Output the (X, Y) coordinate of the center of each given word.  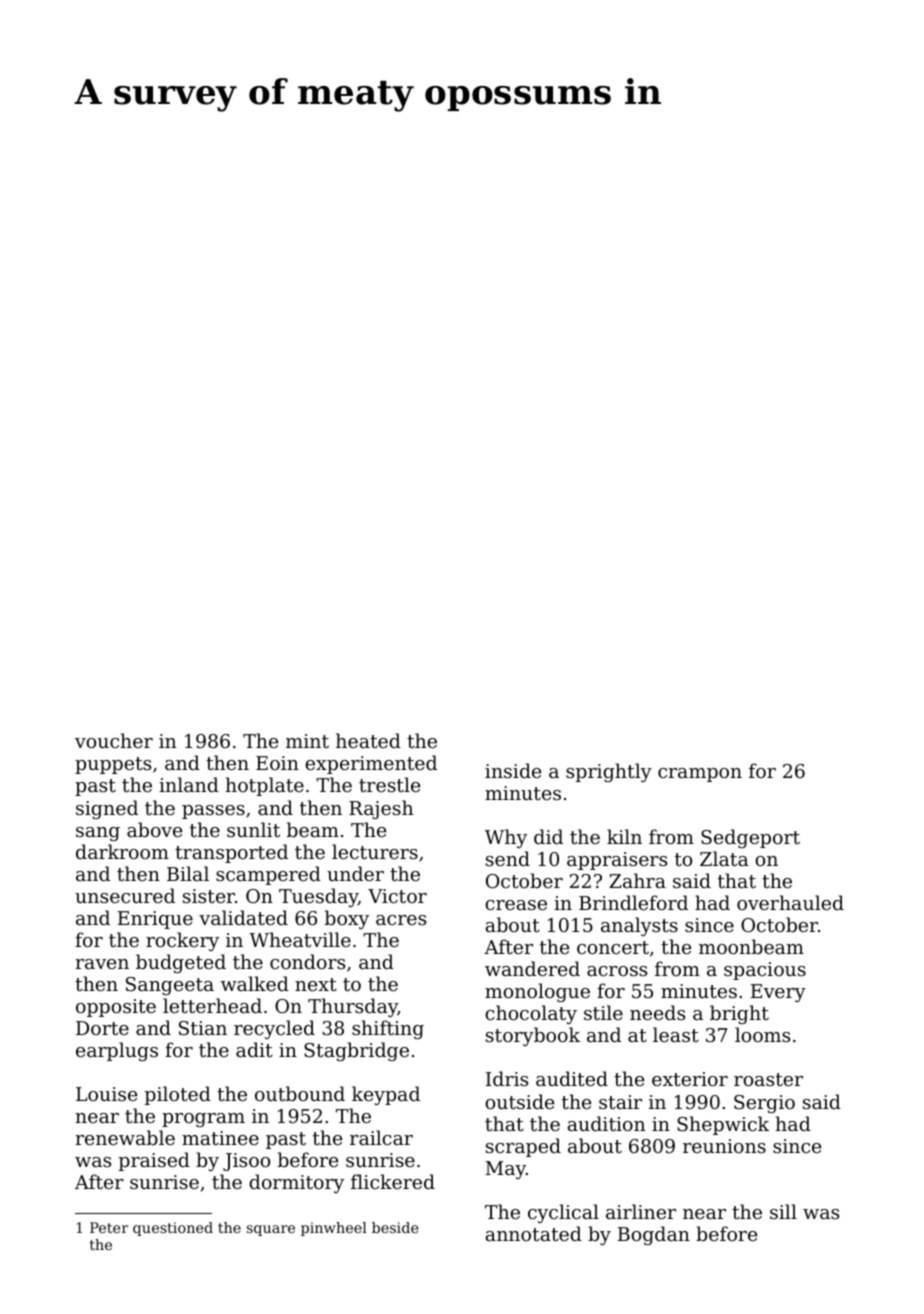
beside (395, 1227)
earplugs (117, 1051)
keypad (386, 1095)
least (676, 1034)
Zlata (724, 858)
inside (513, 770)
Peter (109, 1227)
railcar (381, 1137)
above (154, 829)
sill (783, 1211)
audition (606, 1123)
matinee (220, 1138)
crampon (700, 775)
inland (189, 784)
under (355, 873)
